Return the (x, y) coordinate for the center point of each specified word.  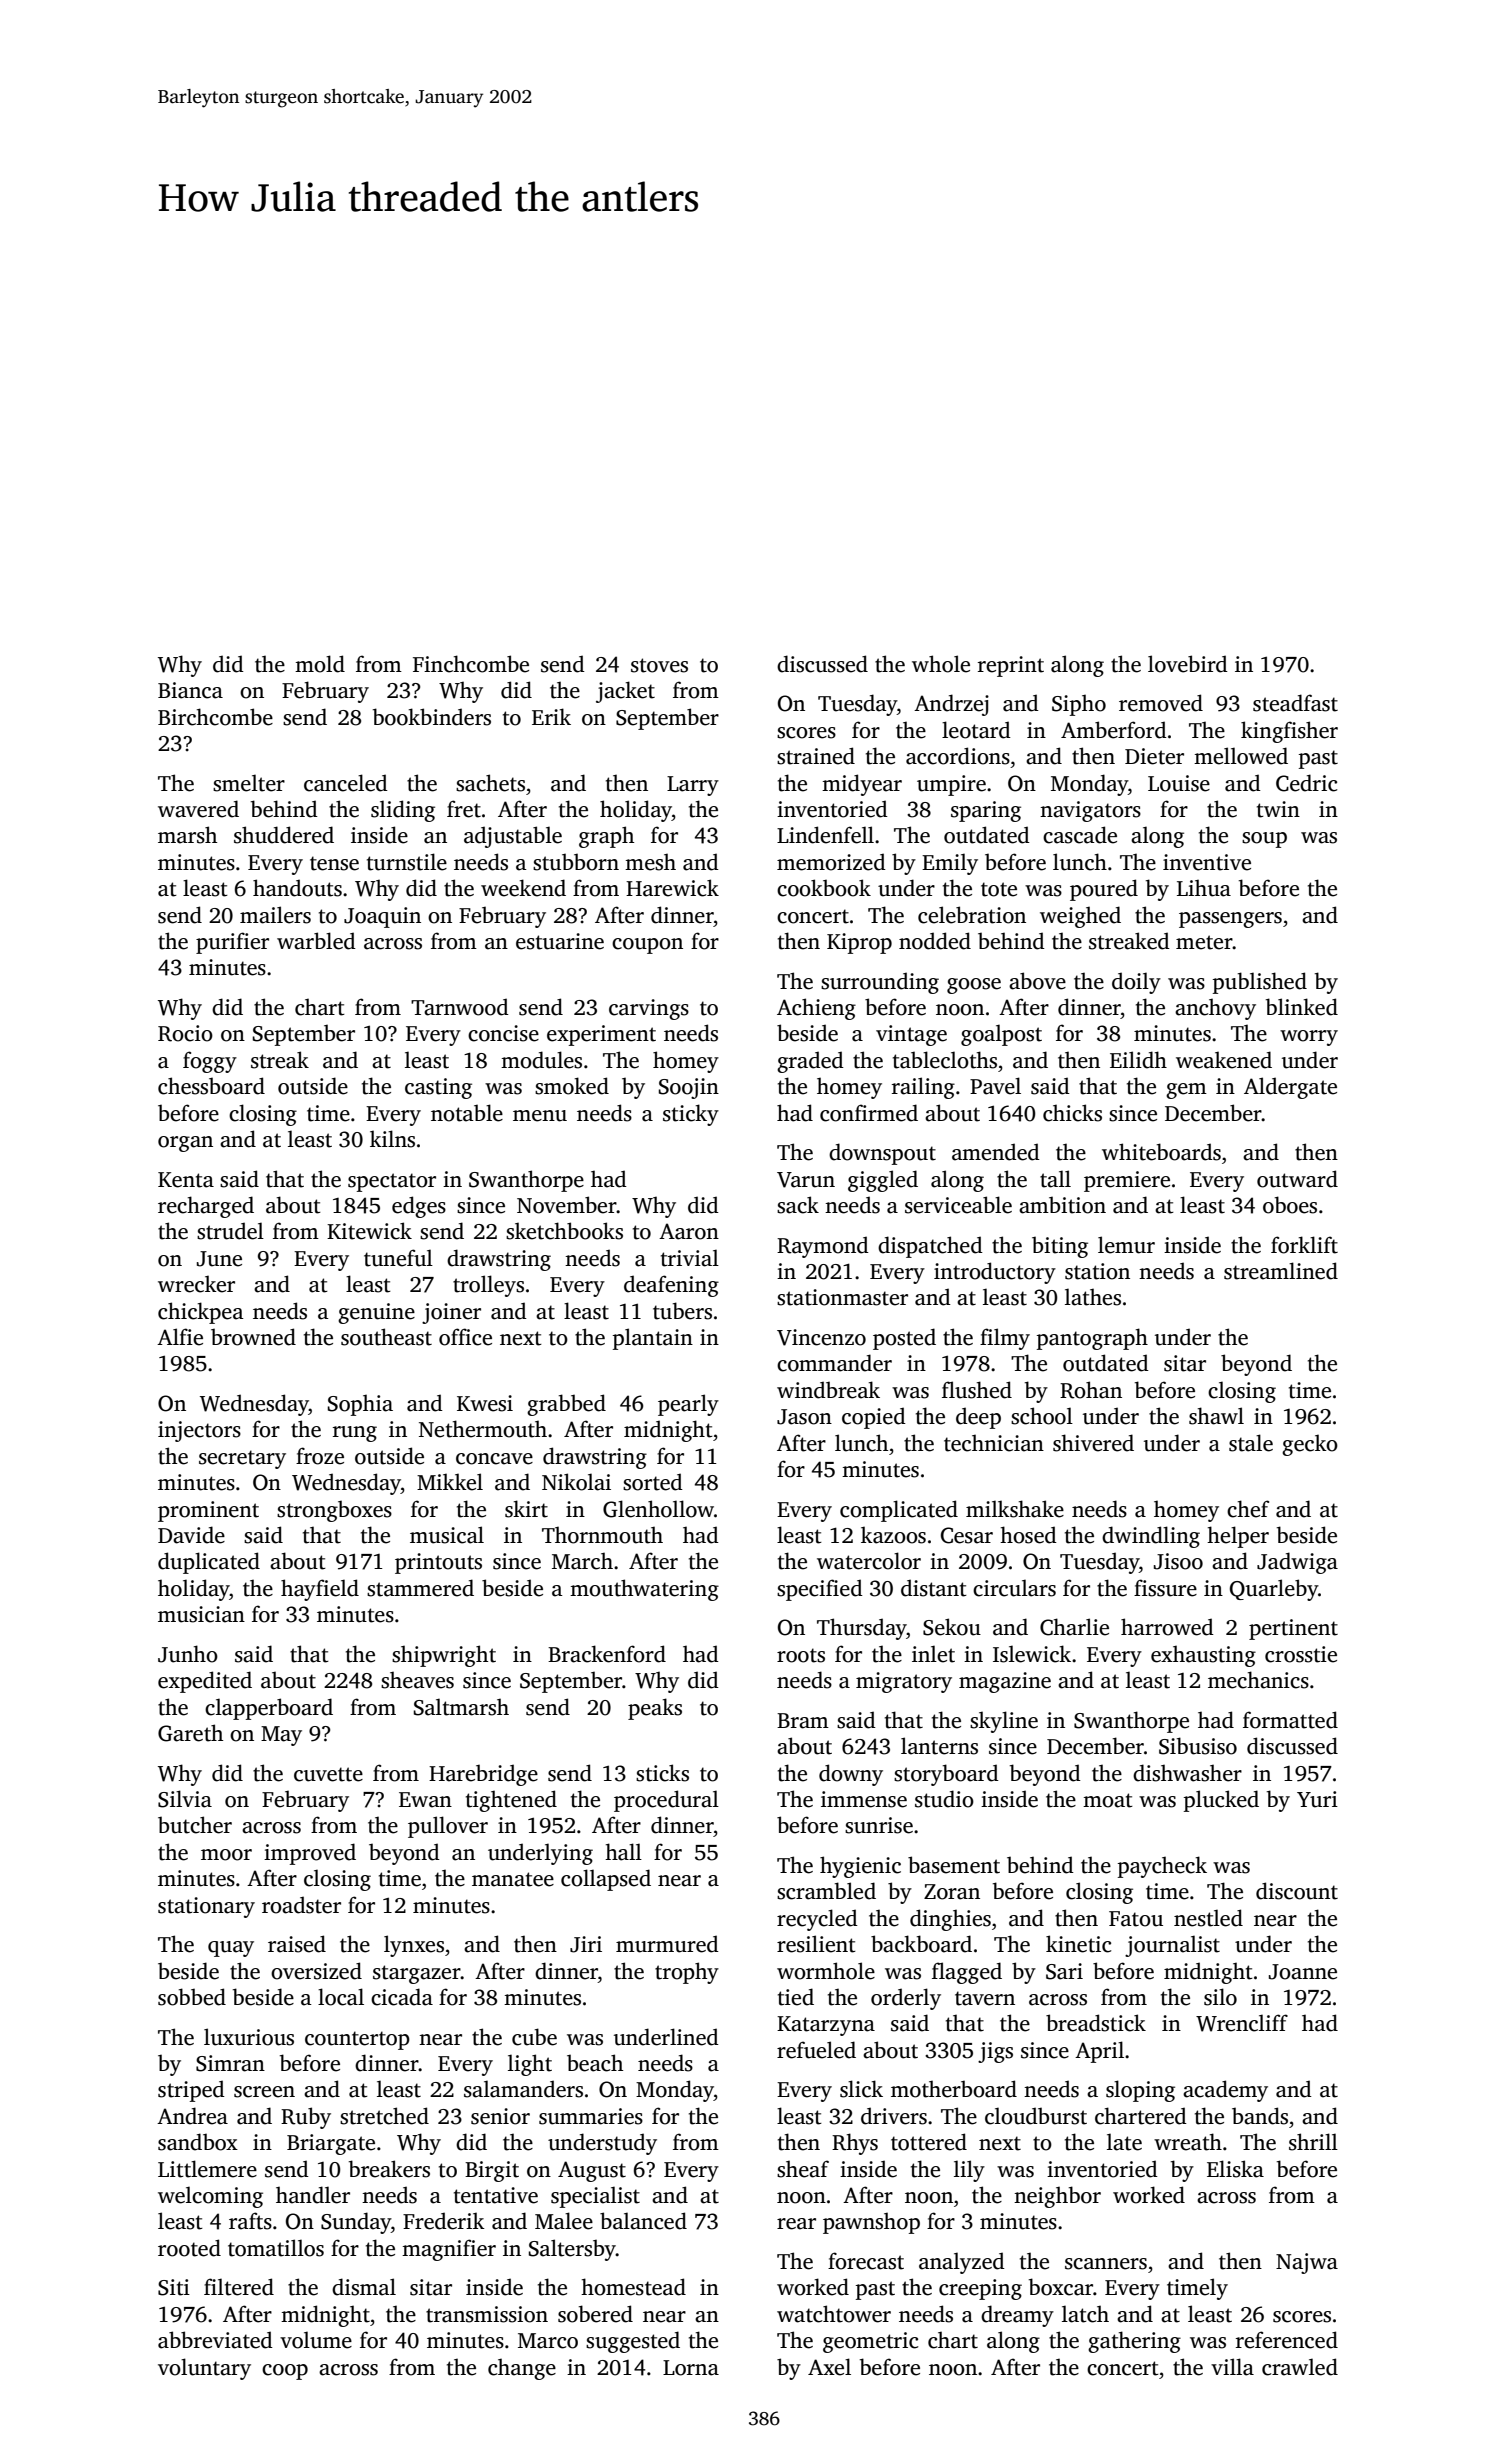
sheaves (417, 1680)
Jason (804, 1417)
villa (1232, 2367)
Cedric (1306, 783)
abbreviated (215, 2340)
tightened (511, 1801)
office (465, 1337)
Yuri (1317, 1799)
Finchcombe (471, 664)
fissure (1165, 1588)
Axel (829, 2367)
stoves (659, 665)
